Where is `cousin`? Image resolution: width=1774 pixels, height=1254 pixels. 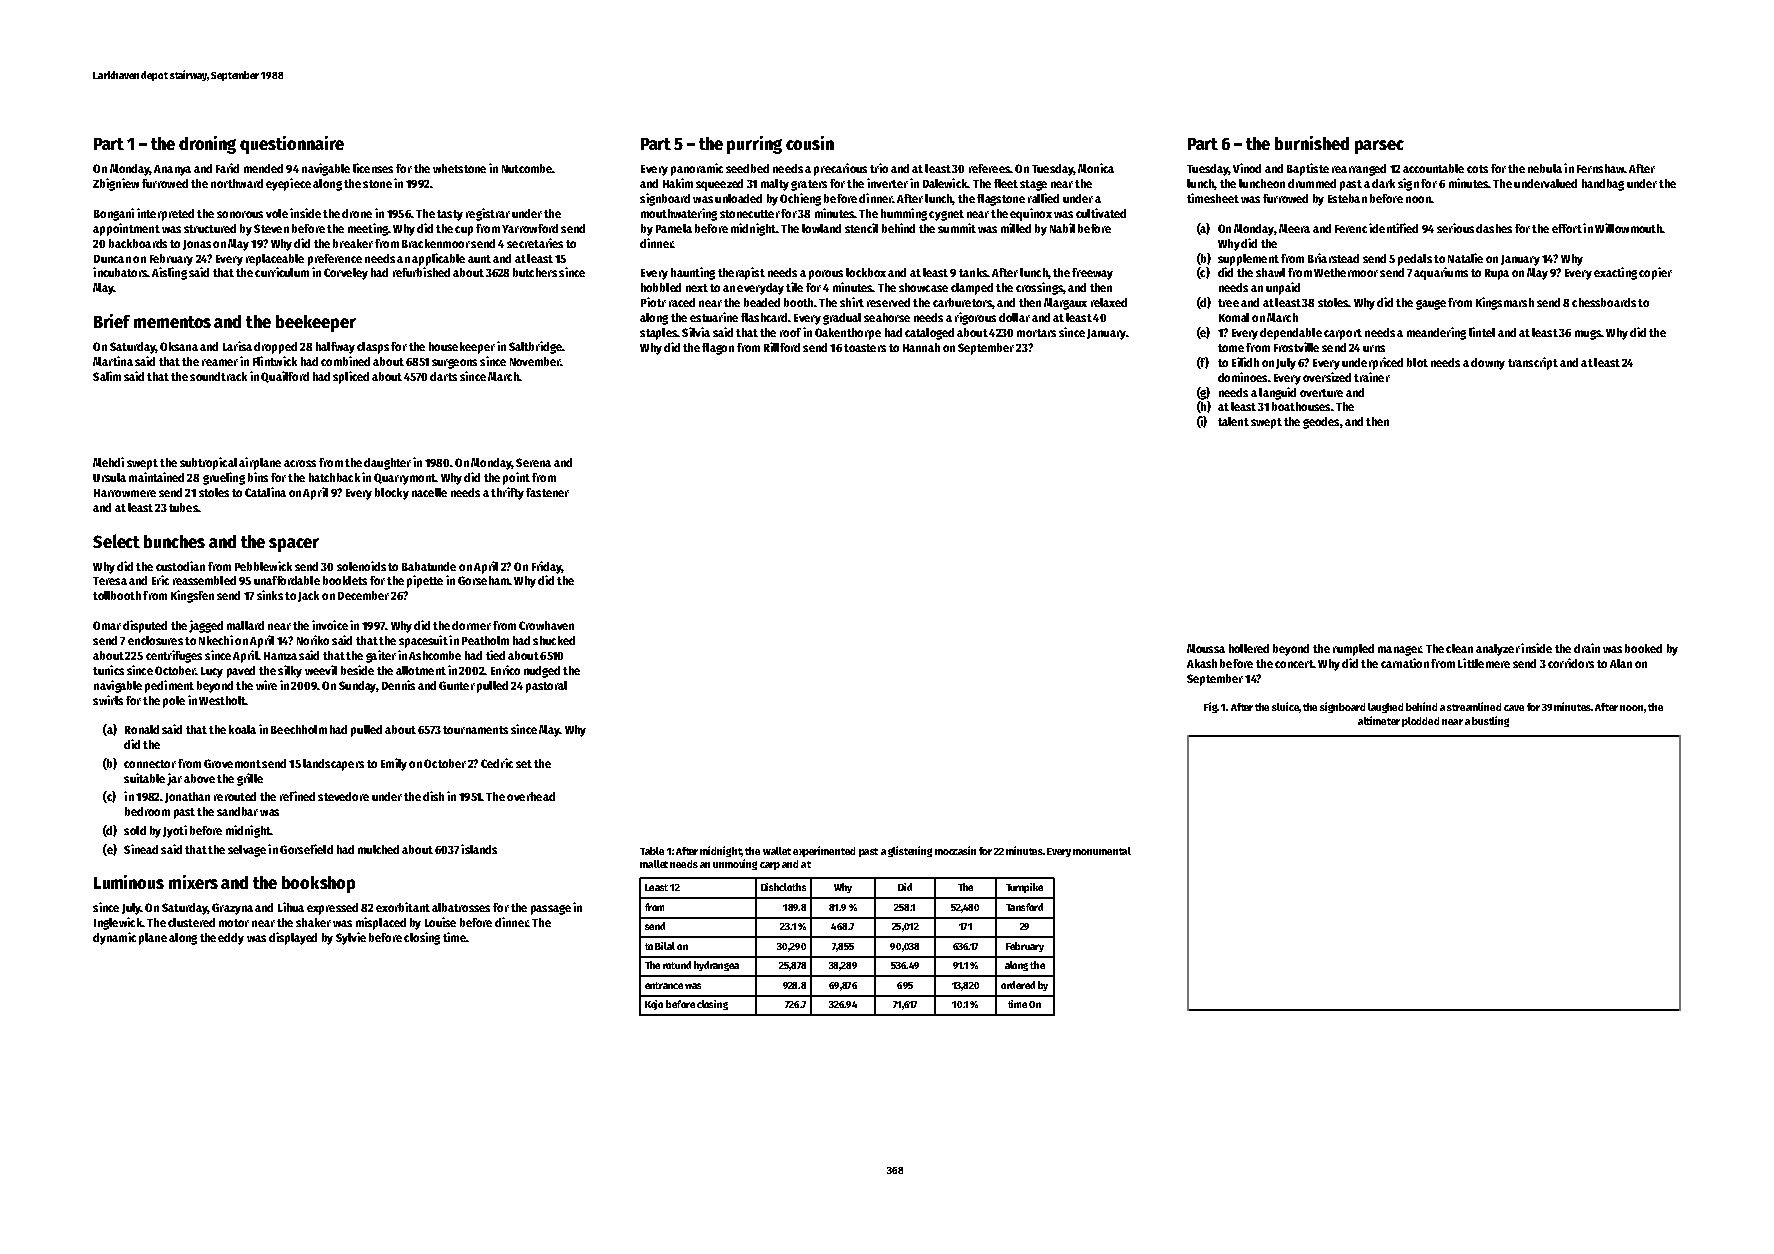
cousin is located at coordinates (810, 143).
